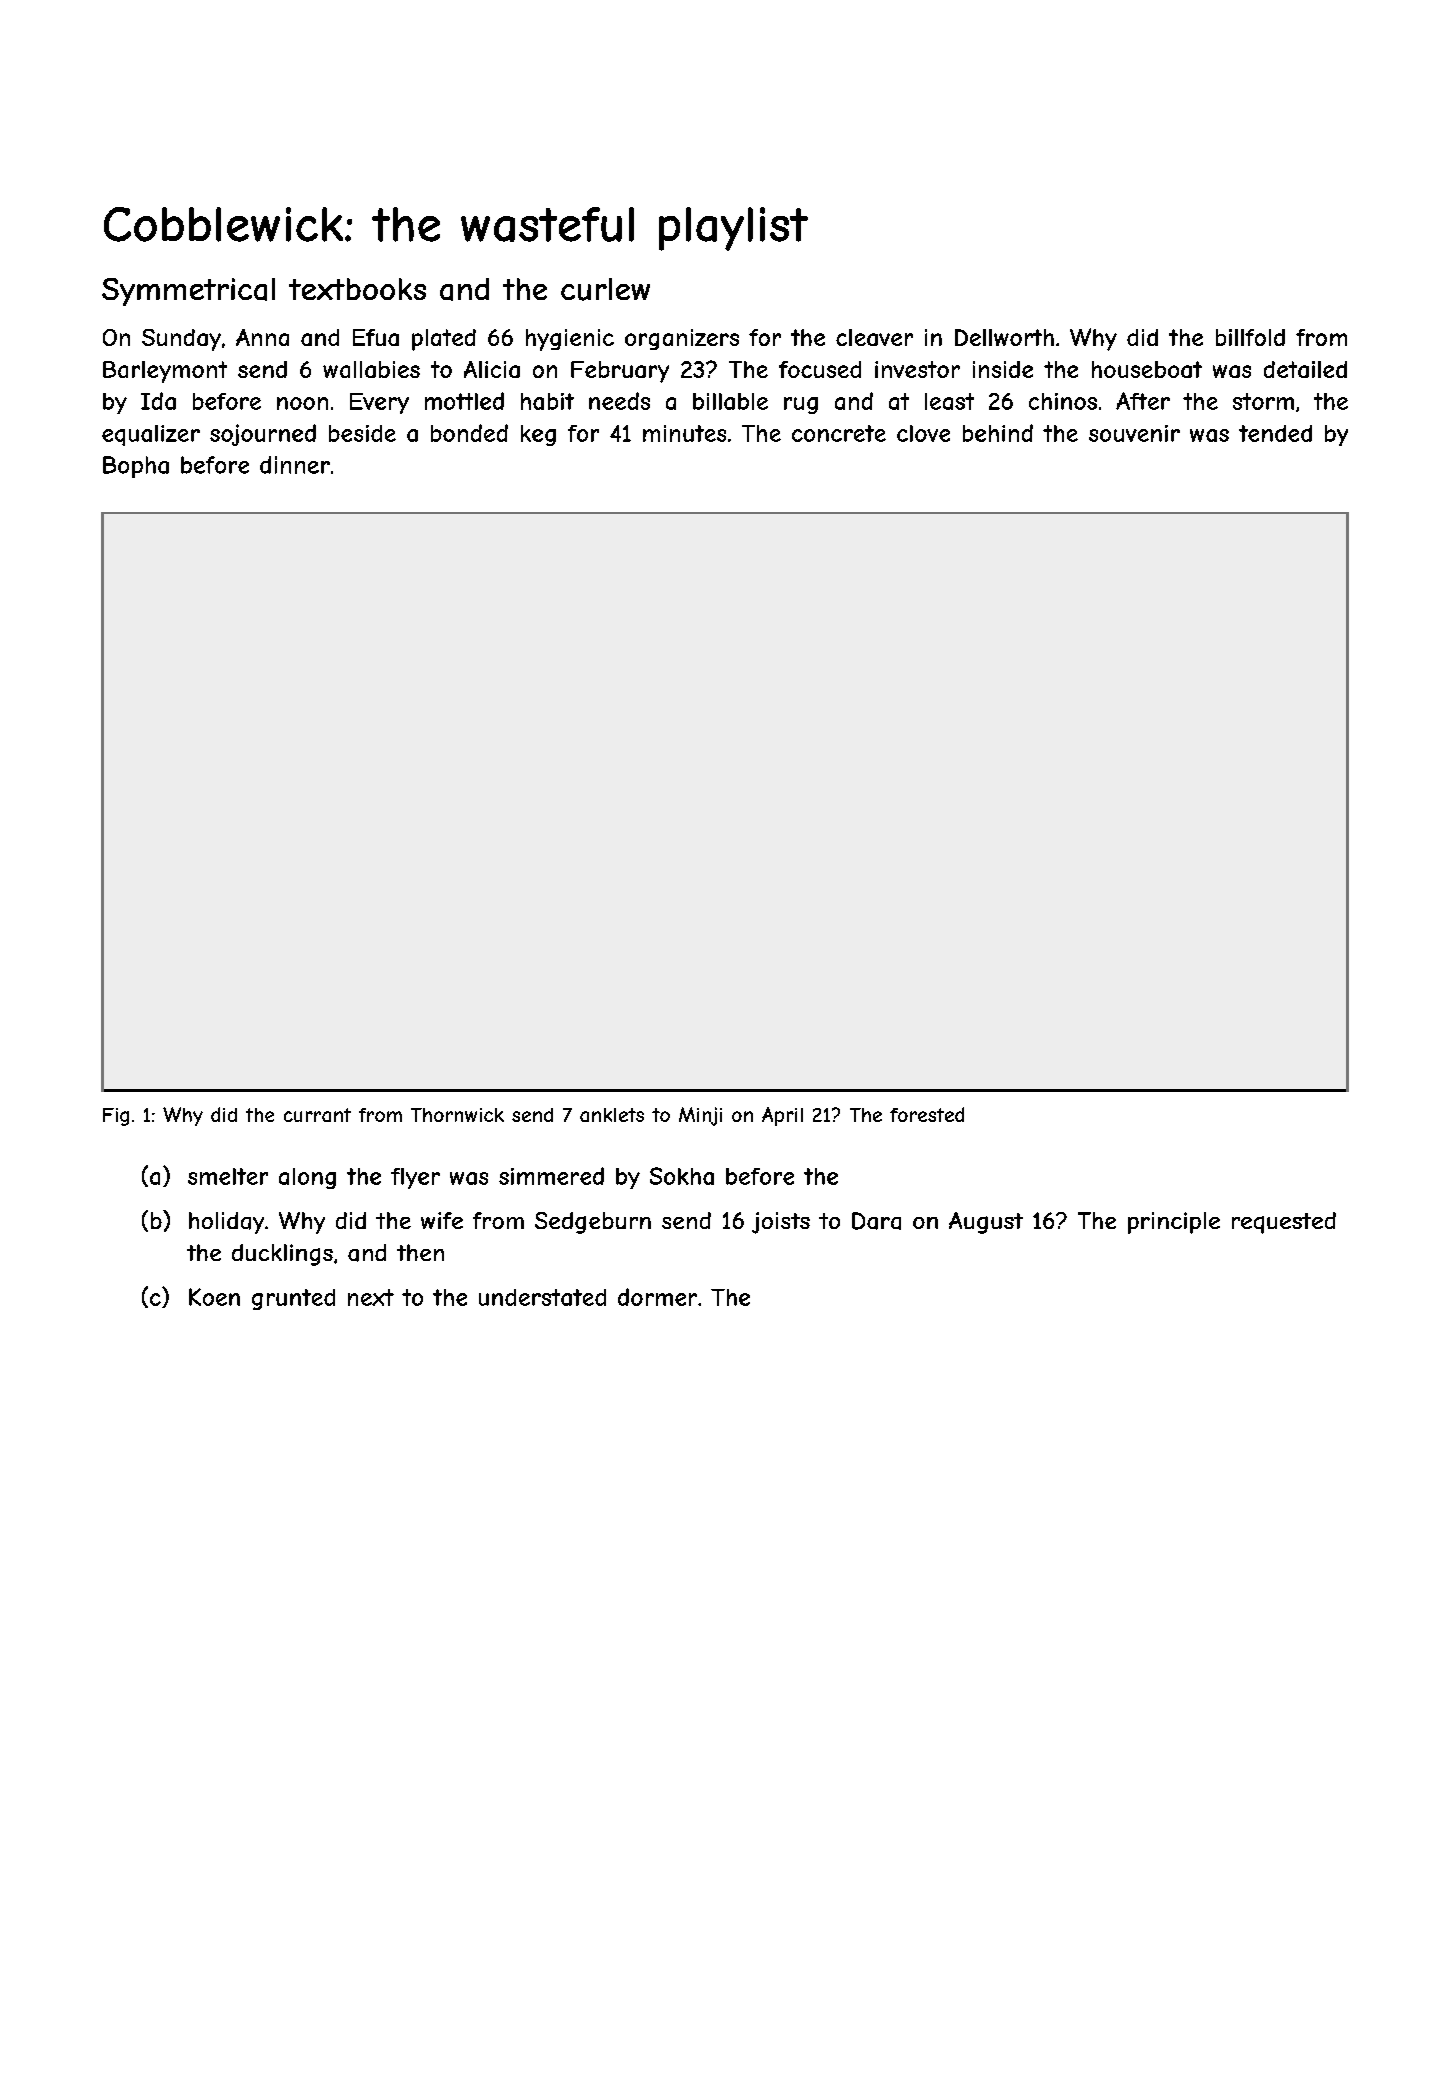 This document has height=2100, width=1450. What do you see at coordinates (700, 1116) in the document?
I see `Minji` at bounding box center [700, 1116].
